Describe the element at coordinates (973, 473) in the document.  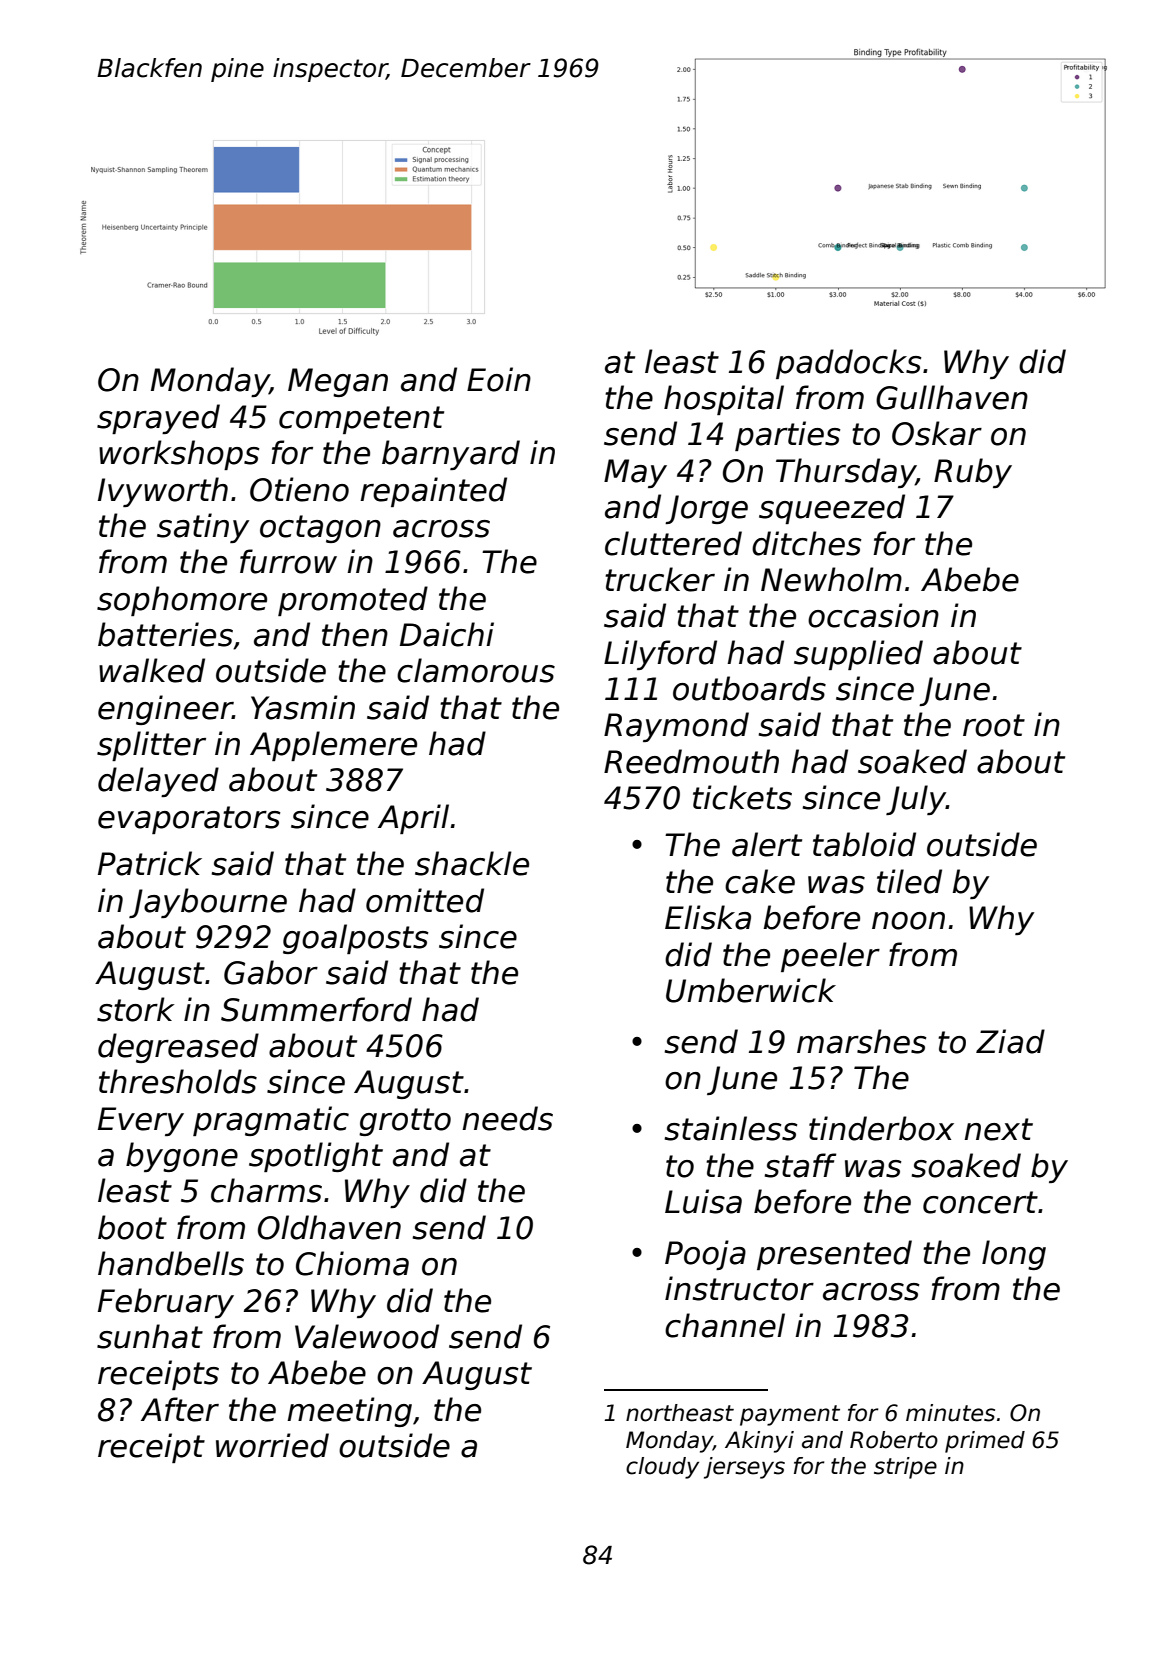
I see `Ruby` at that location.
